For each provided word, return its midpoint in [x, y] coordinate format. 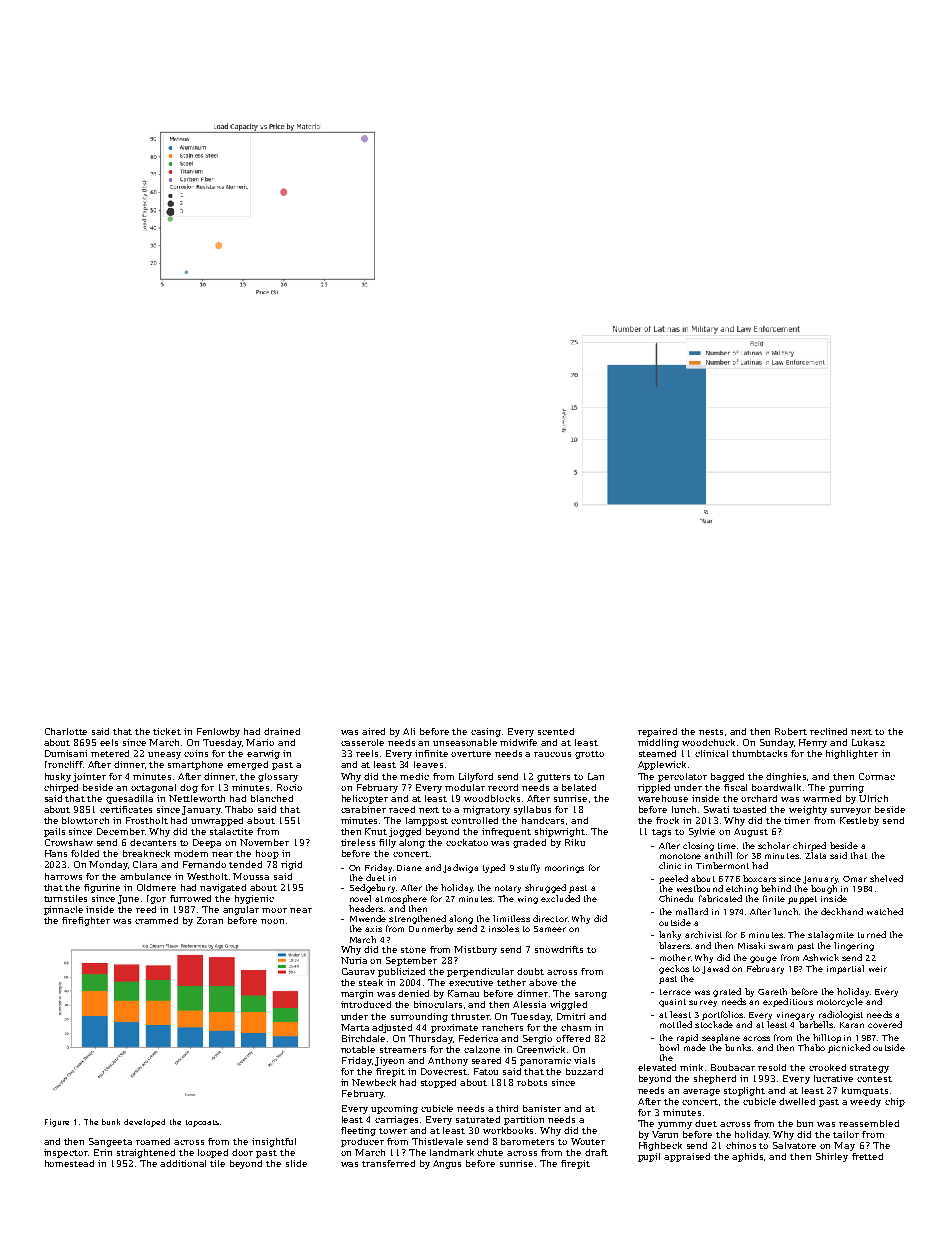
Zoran [210, 920]
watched [885, 911]
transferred [388, 1163]
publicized [401, 972]
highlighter [852, 754]
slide [296, 1163]
